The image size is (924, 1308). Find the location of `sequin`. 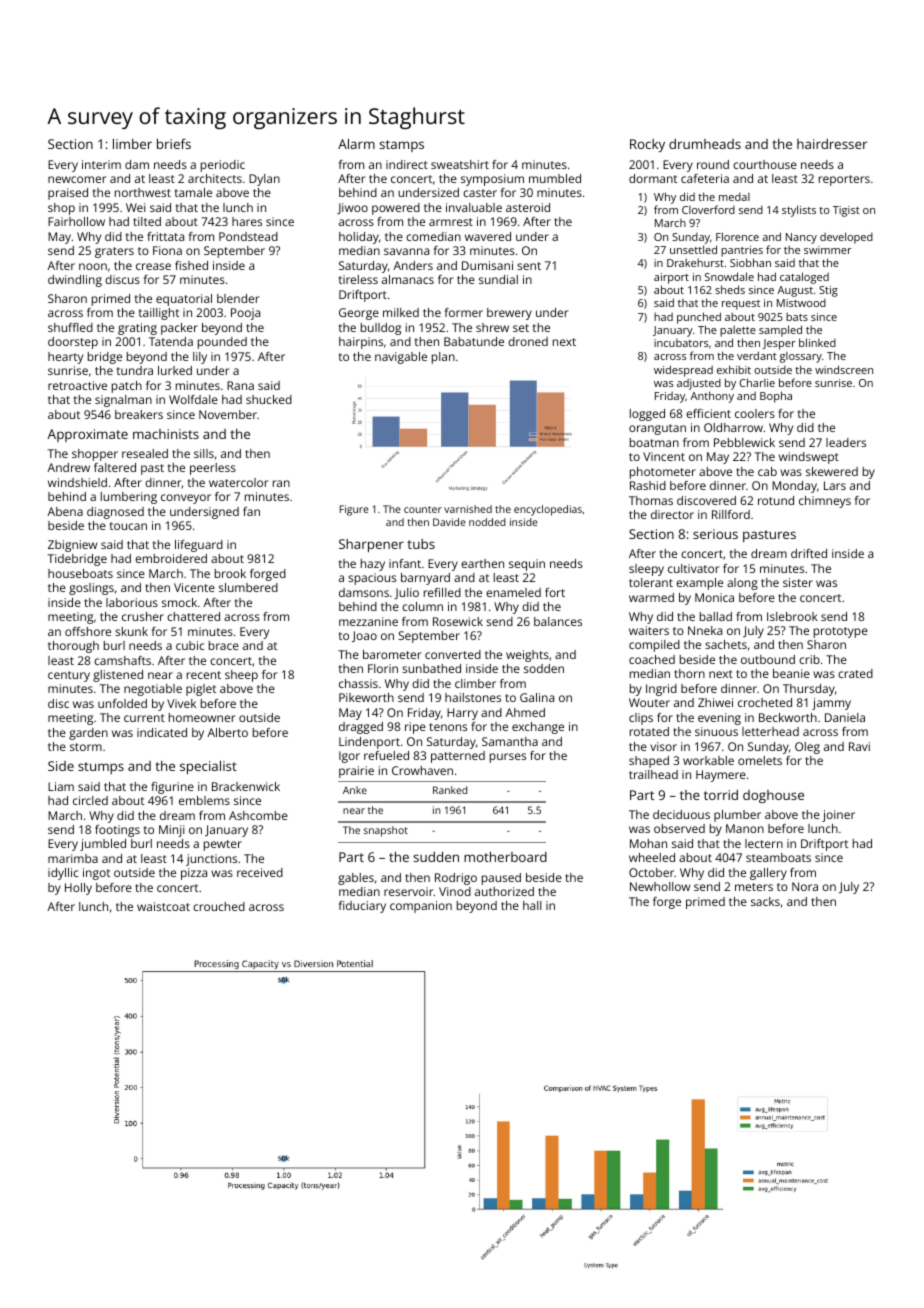

sequin is located at coordinates (527, 565).
